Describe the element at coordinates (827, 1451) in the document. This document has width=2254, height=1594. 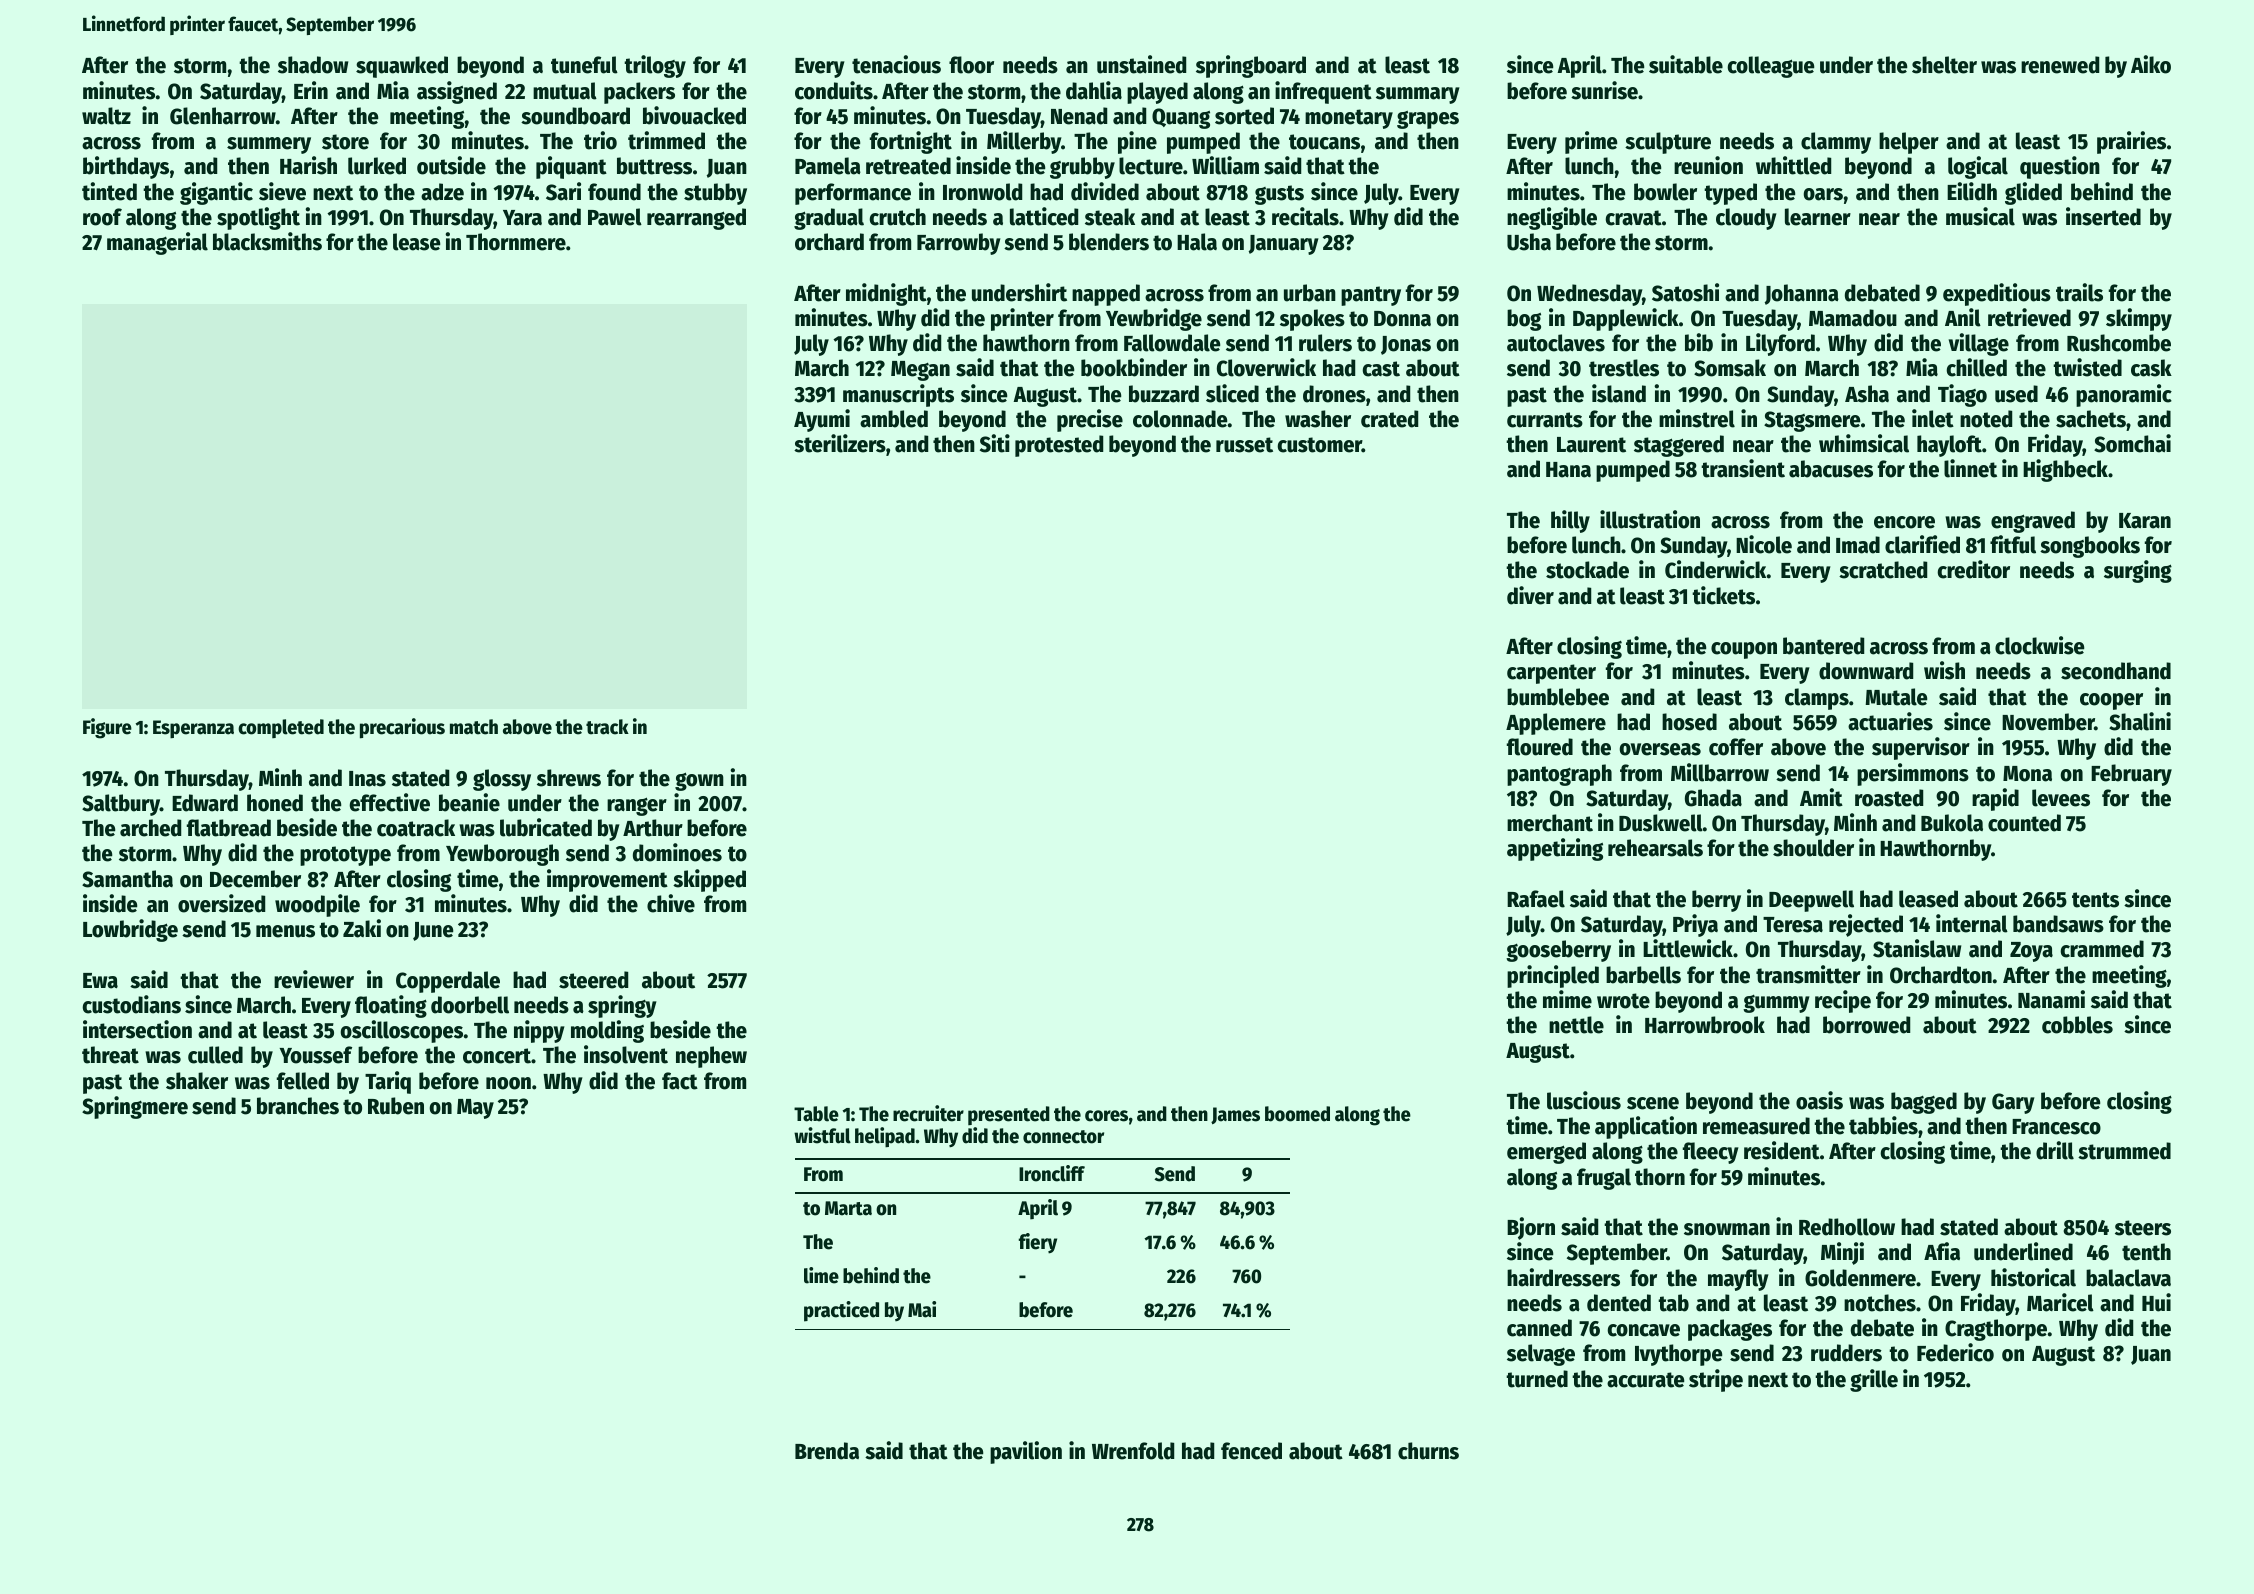
I see `Brenda` at that location.
